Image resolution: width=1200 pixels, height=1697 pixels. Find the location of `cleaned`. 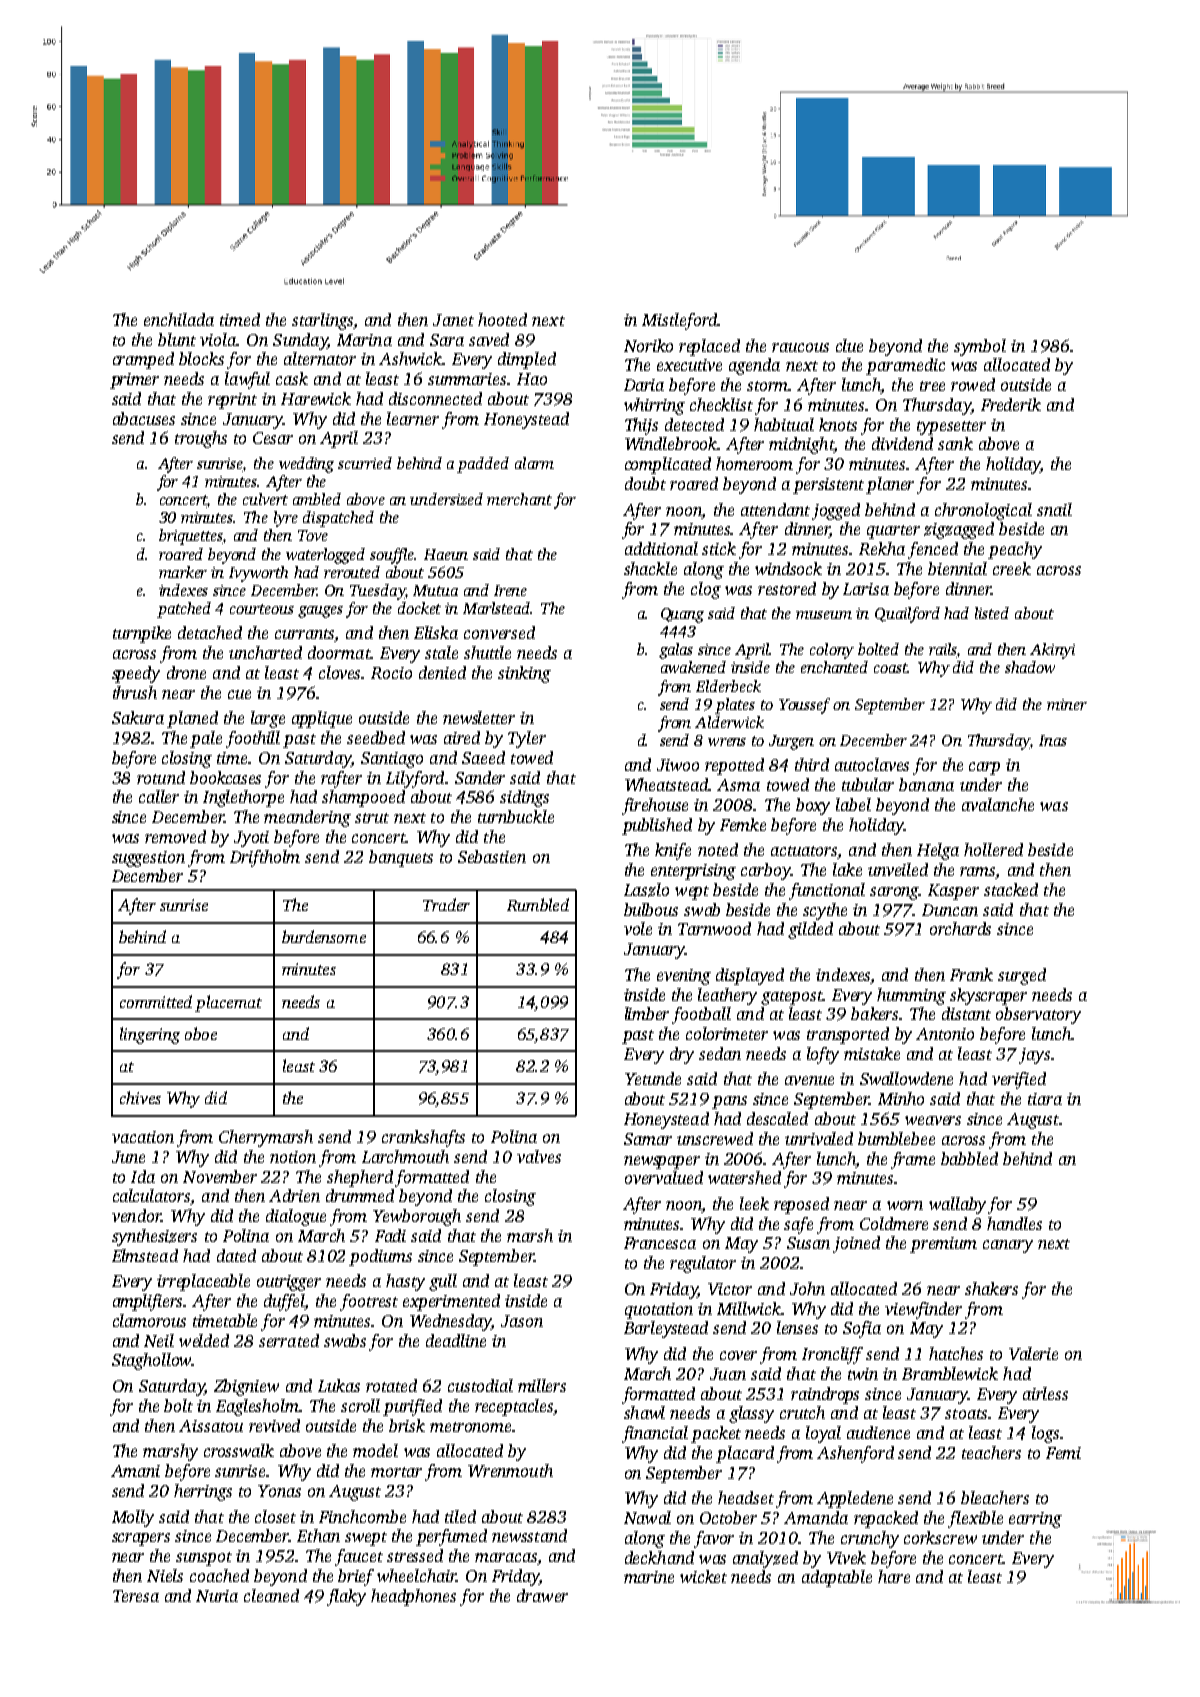

cleaned is located at coordinates (271, 1595).
